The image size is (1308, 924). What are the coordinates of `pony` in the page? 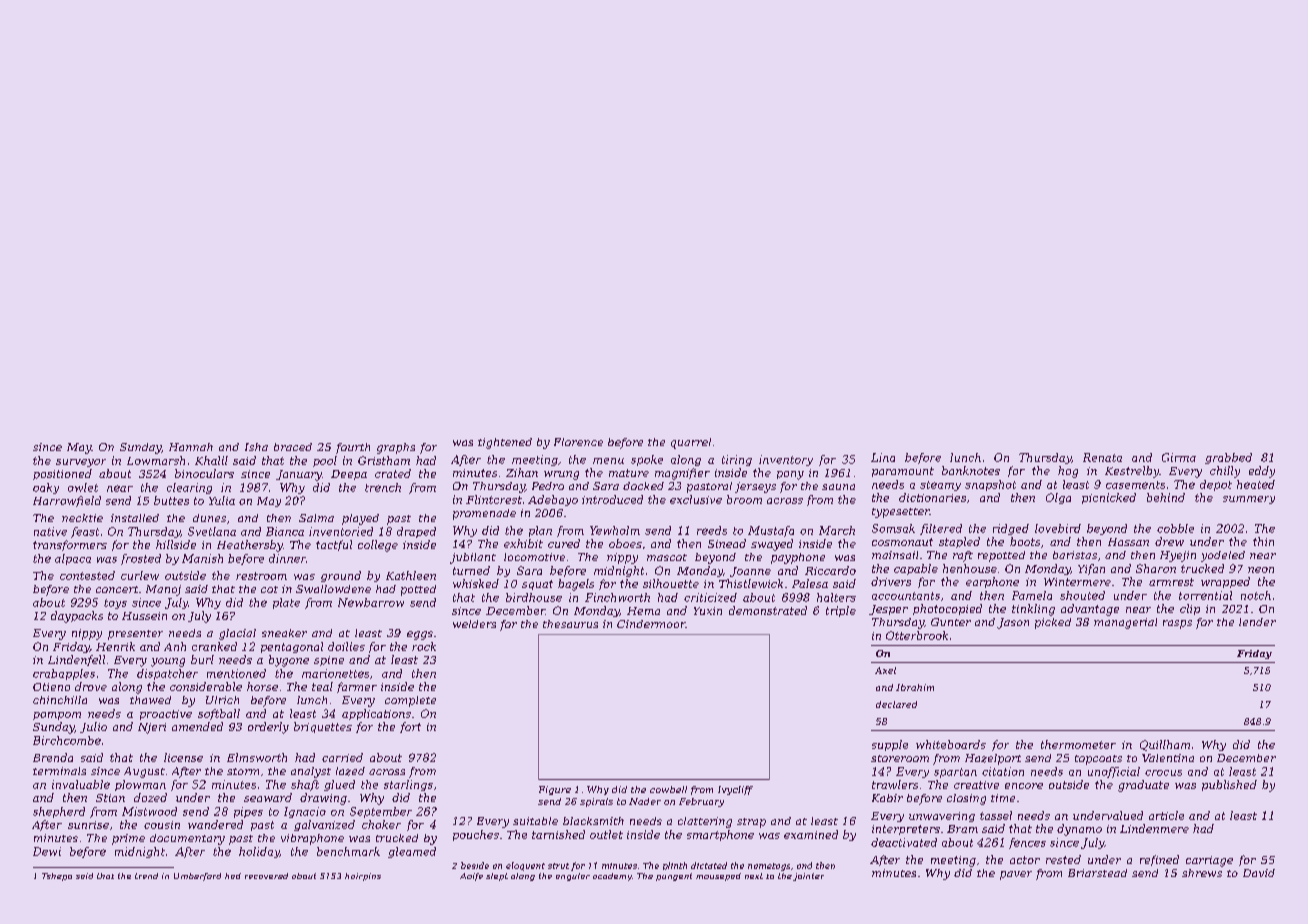 It's located at (790, 475).
